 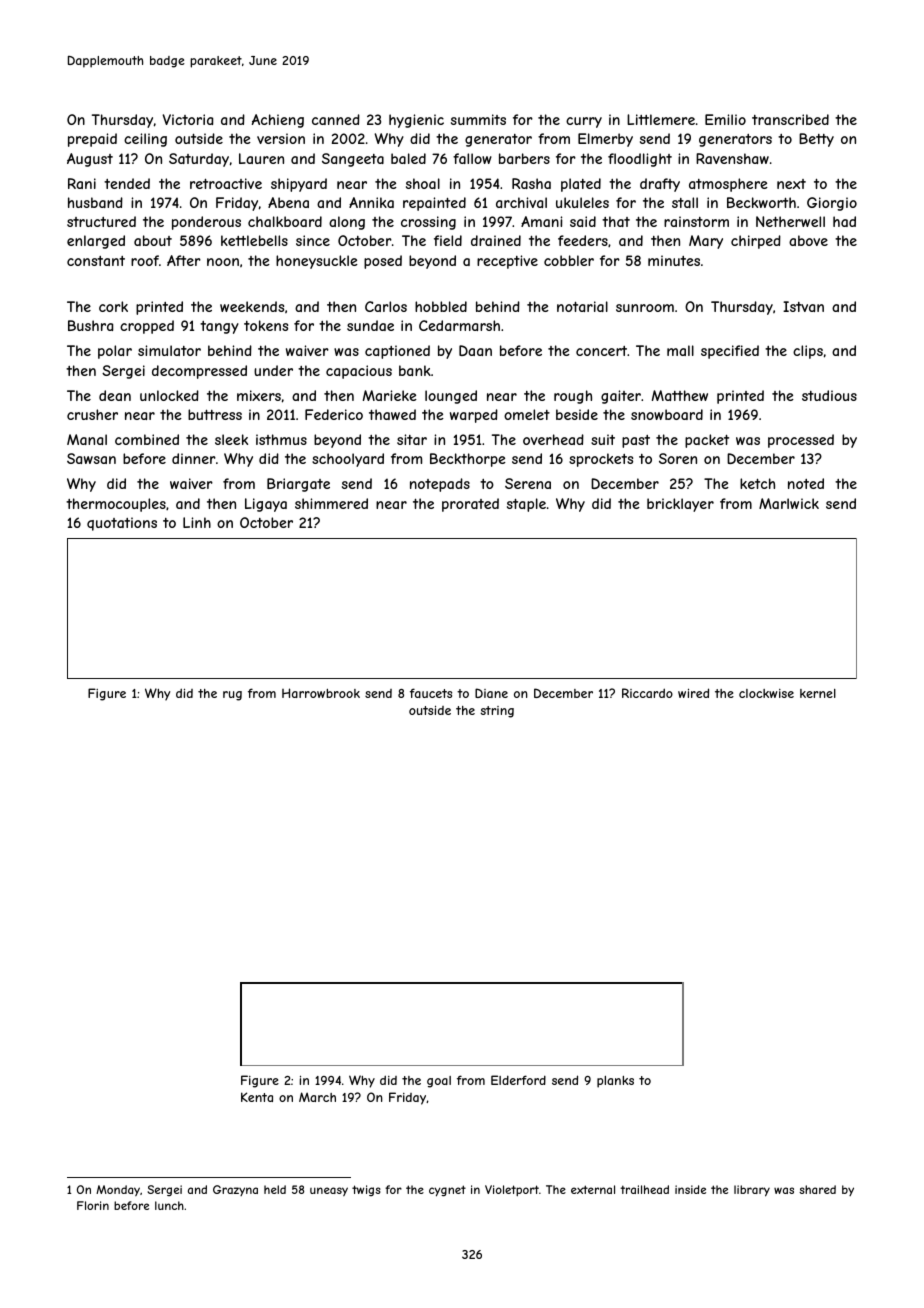 What do you see at coordinates (789, 503) in the image?
I see `Marlwick` at bounding box center [789, 503].
